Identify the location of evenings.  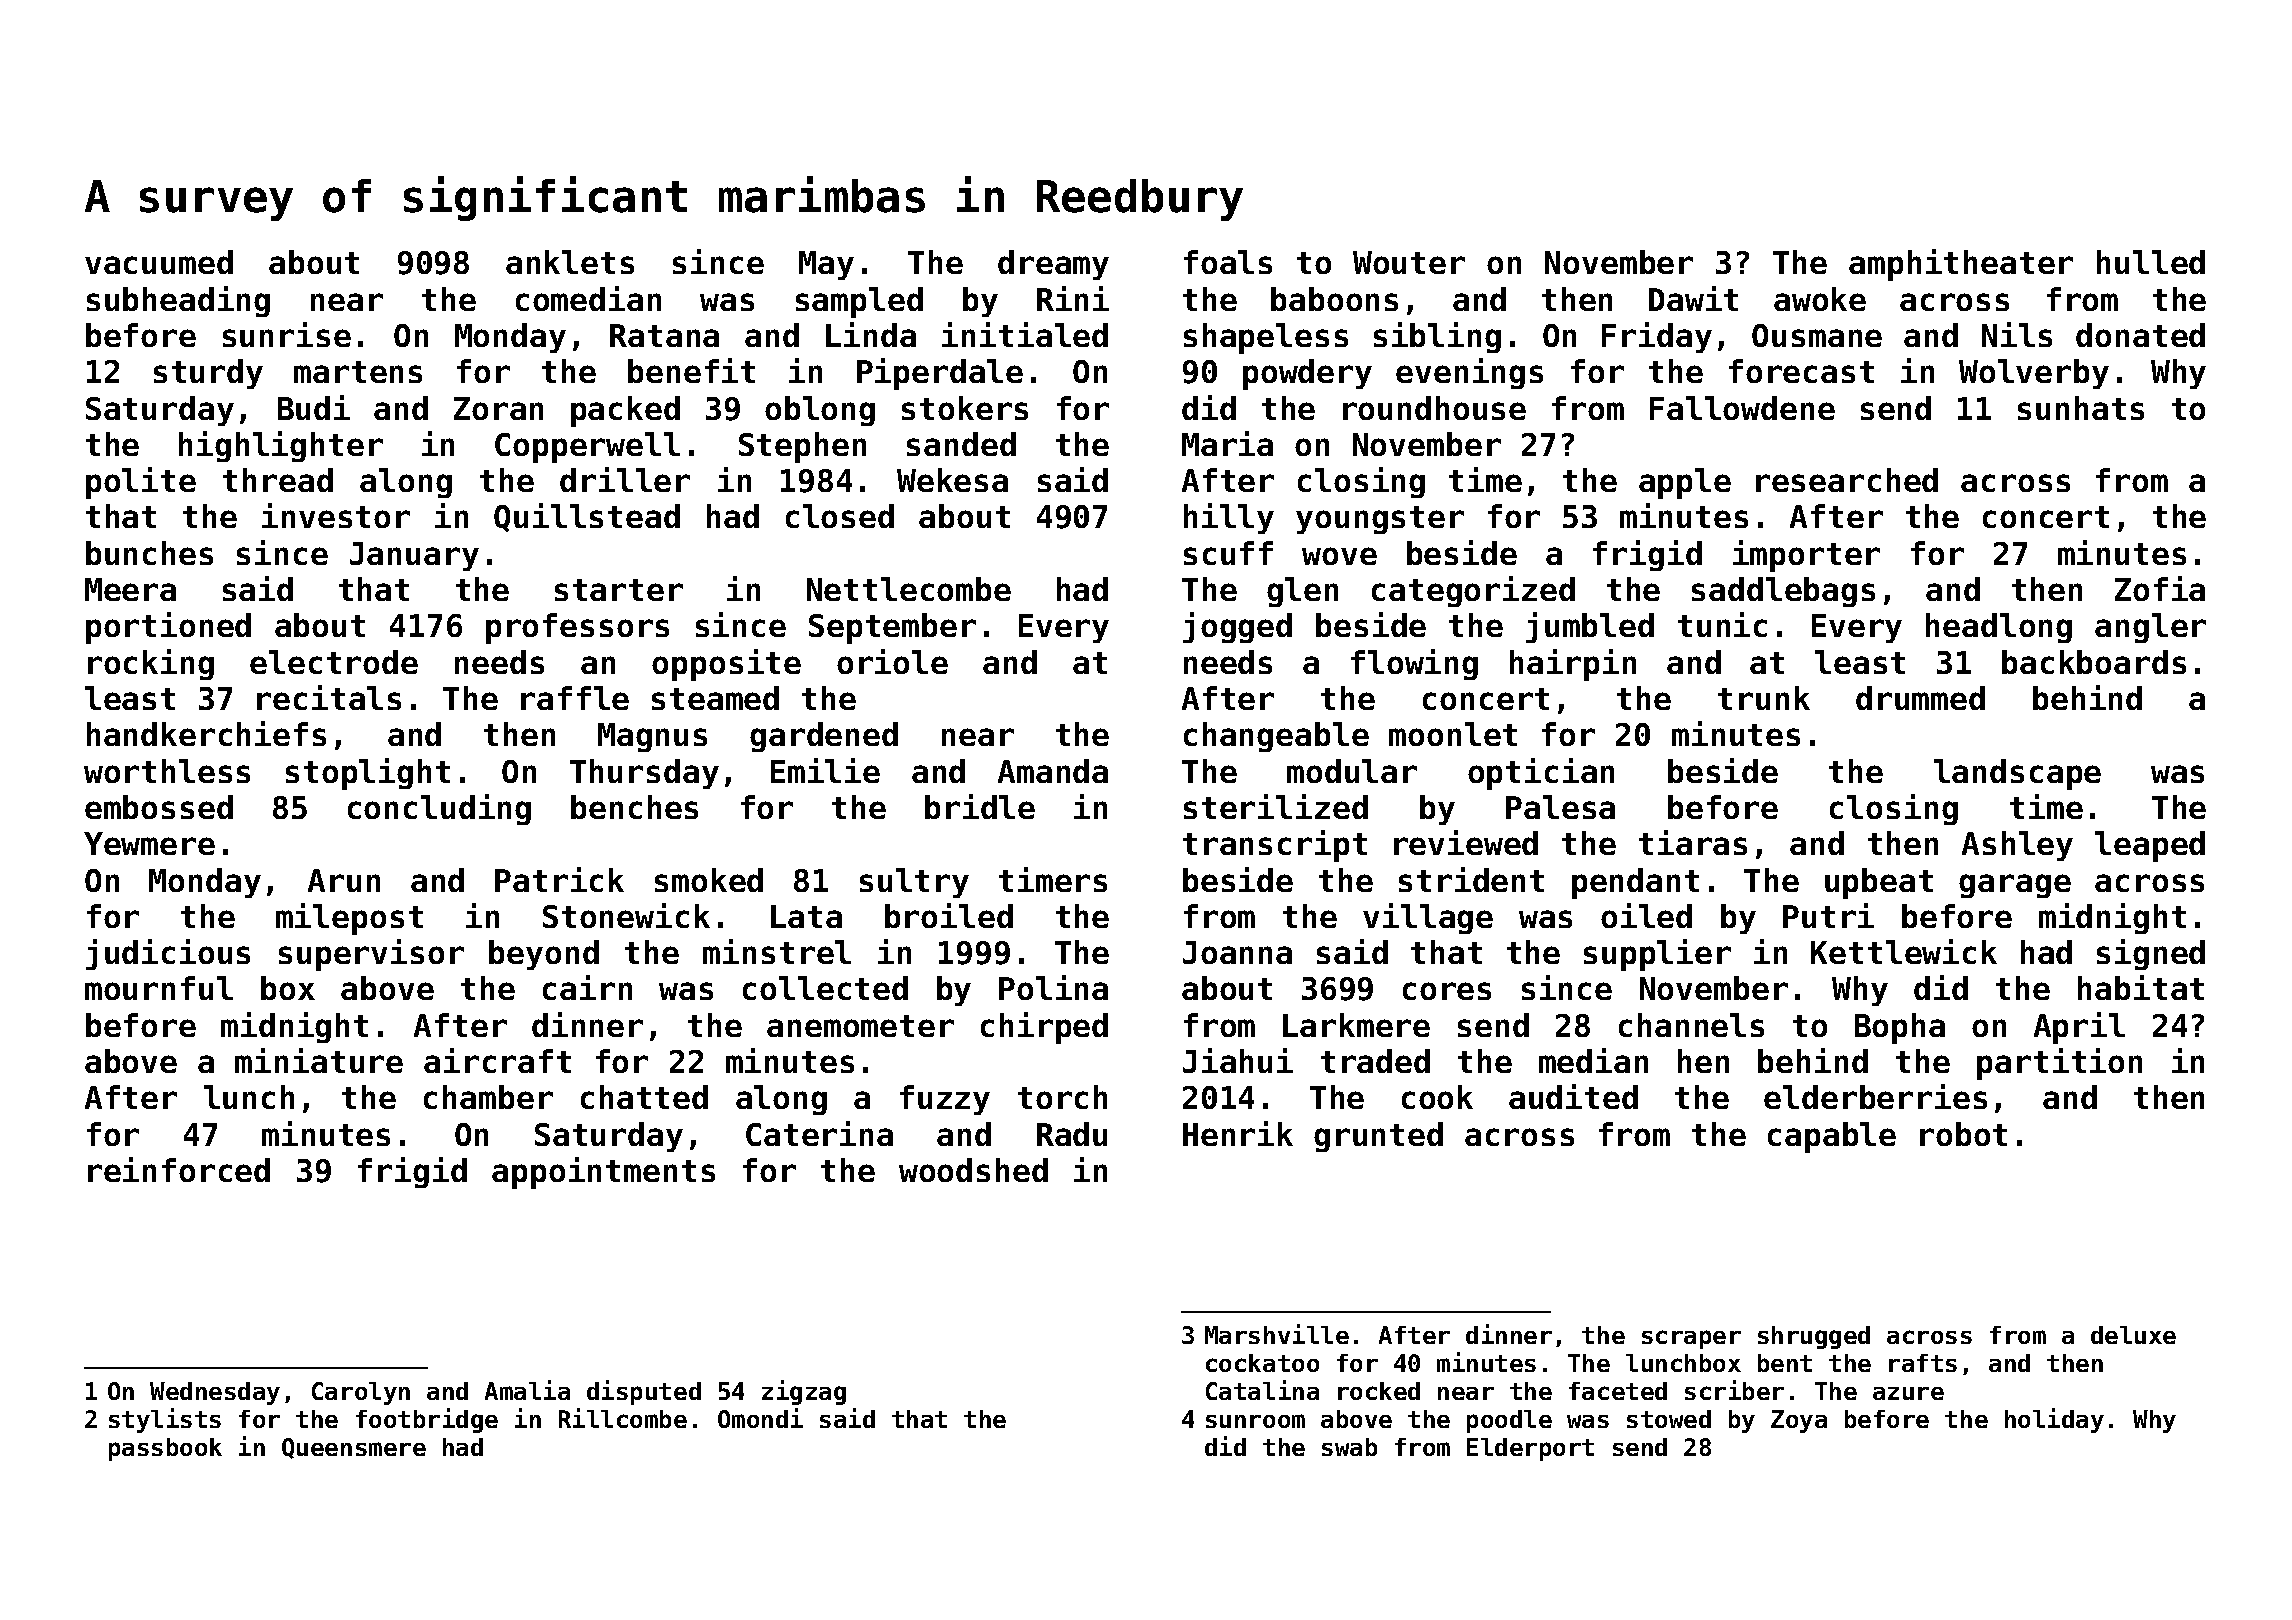
(1469, 373).
